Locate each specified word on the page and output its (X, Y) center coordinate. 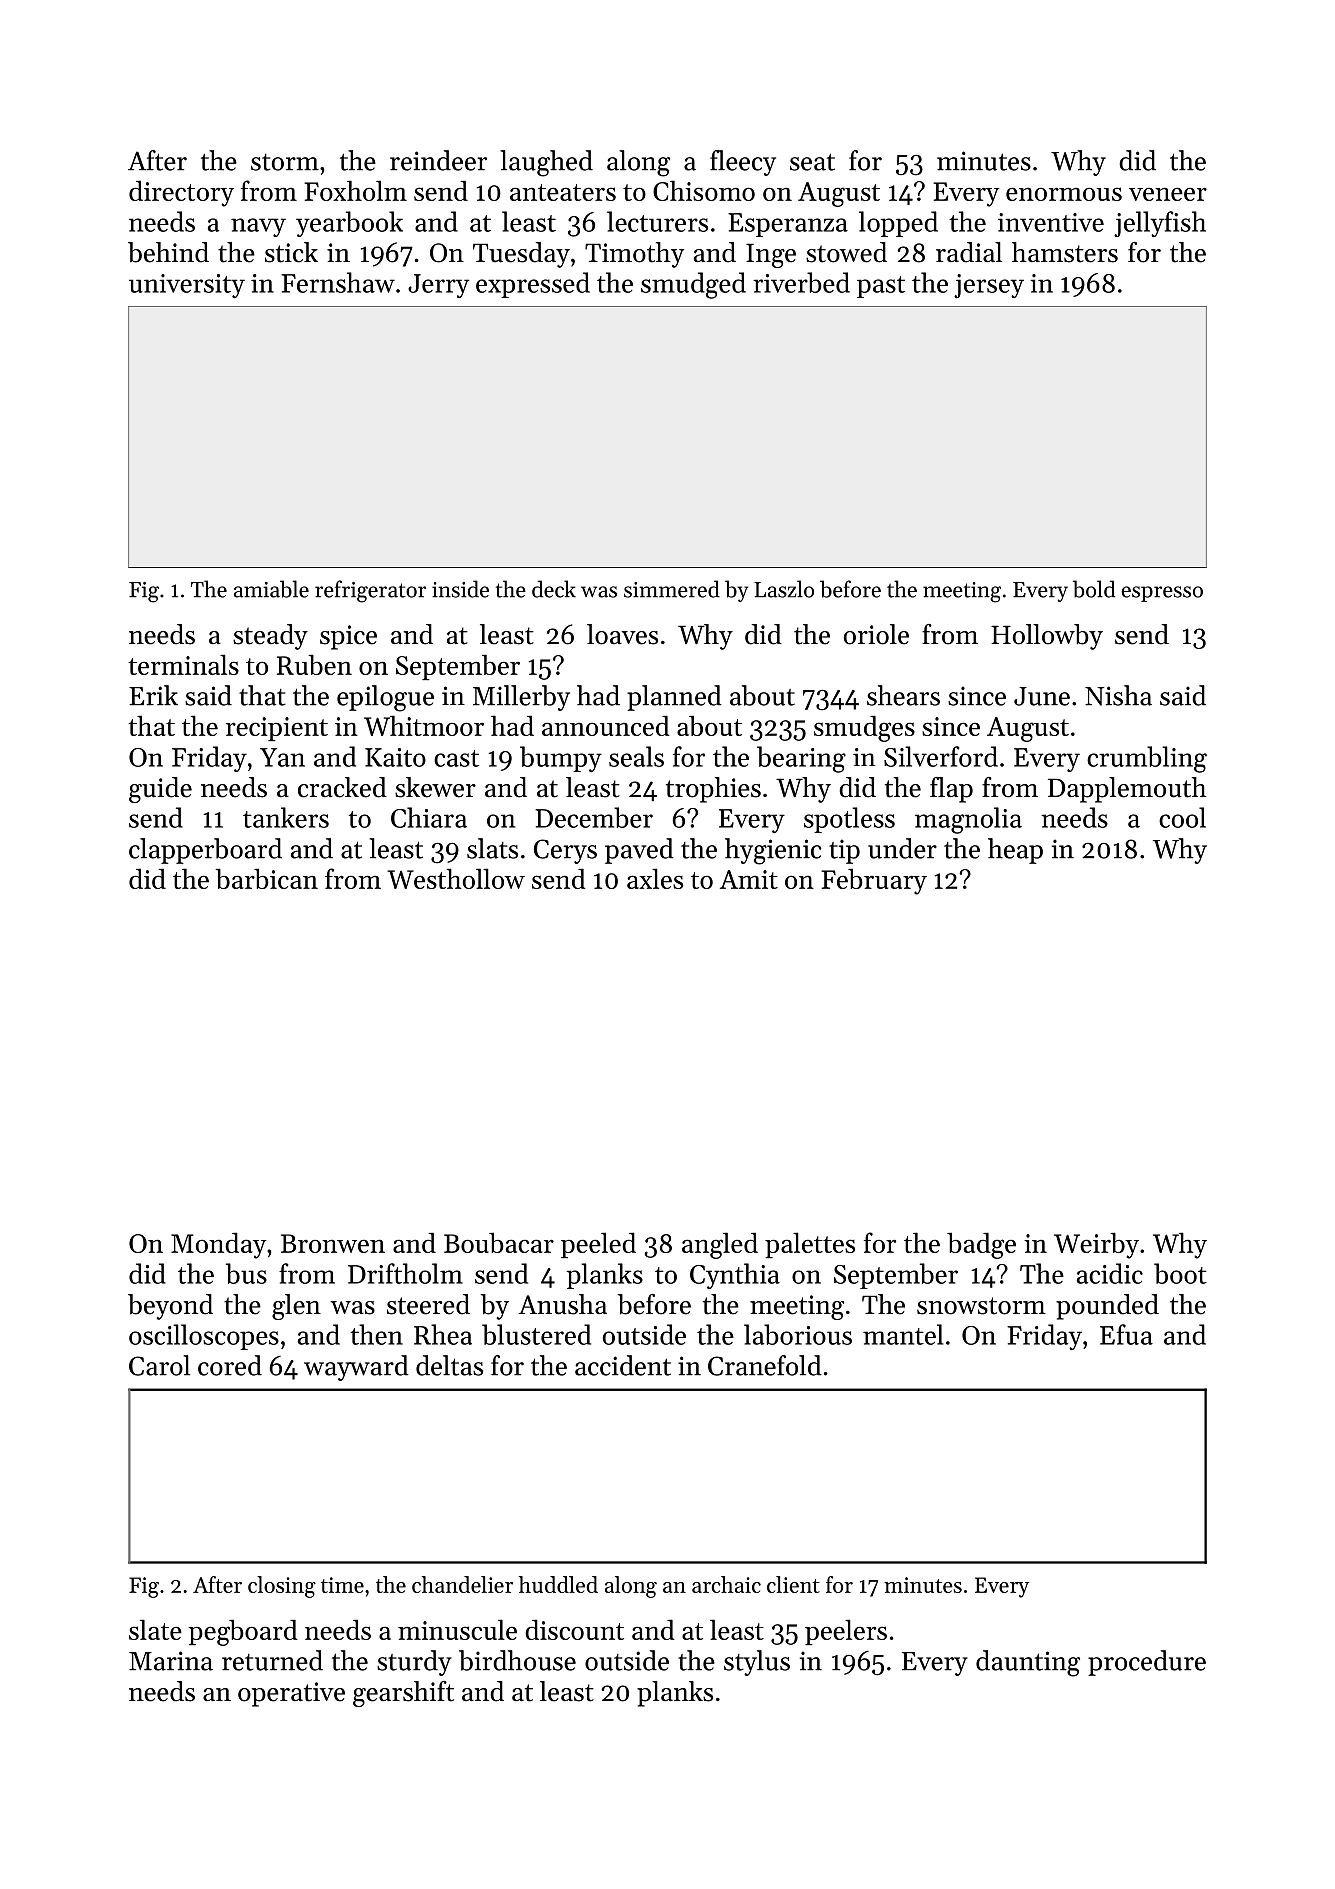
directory (181, 193)
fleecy (743, 163)
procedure (1147, 1663)
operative (291, 1694)
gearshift (403, 1694)
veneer (1168, 194)
